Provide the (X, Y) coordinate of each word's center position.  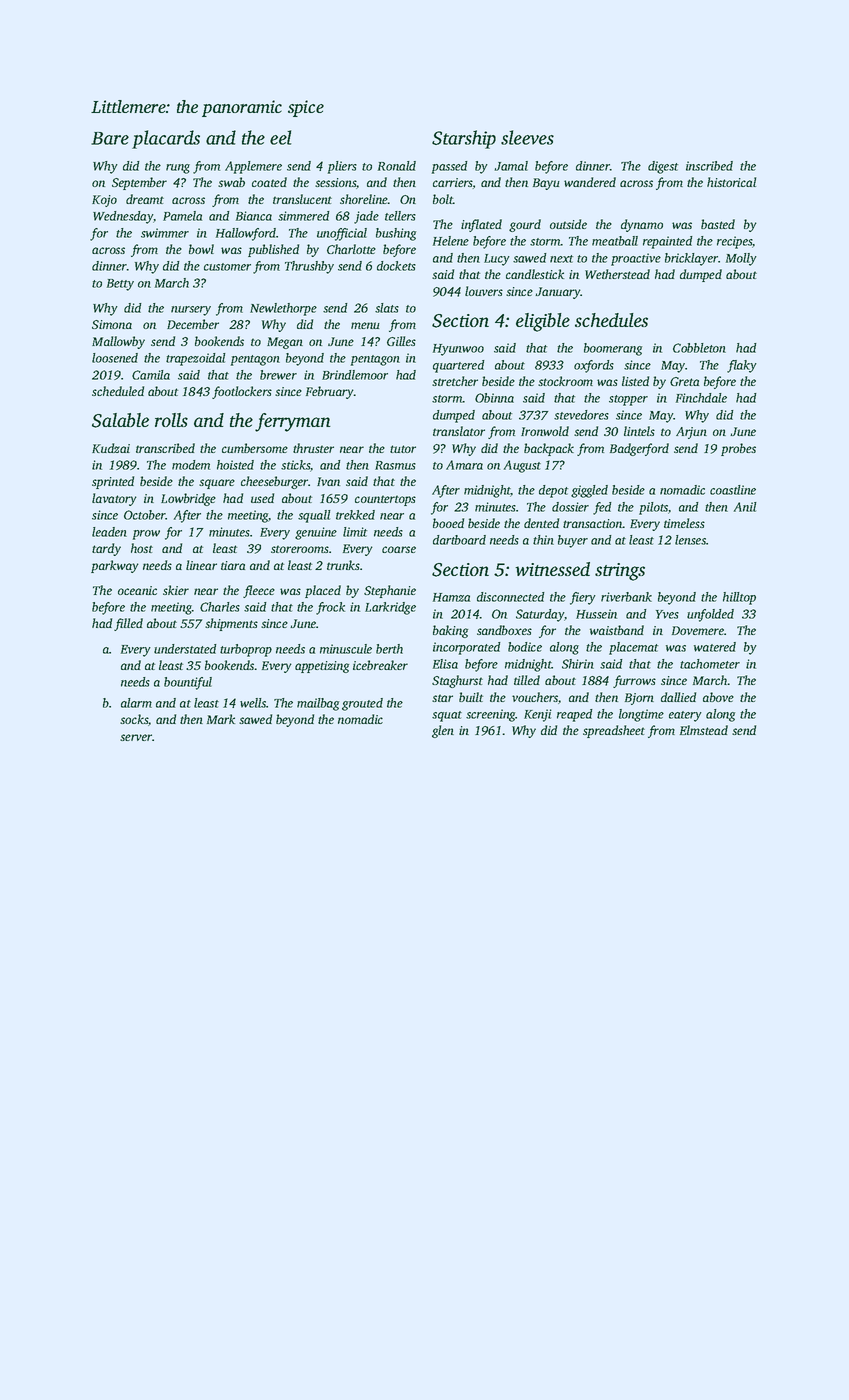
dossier (570, 507)
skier (176, 590)
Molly (741, 259)
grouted (362, 704)
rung (178, 169)
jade (366, 217)
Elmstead (704, 730)
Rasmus (395, 465)
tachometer (710, 664)
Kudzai (111, 448)
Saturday (540, 615)
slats (387, 308)
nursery (191, 311)
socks (134, 719)
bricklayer (692, 259)
